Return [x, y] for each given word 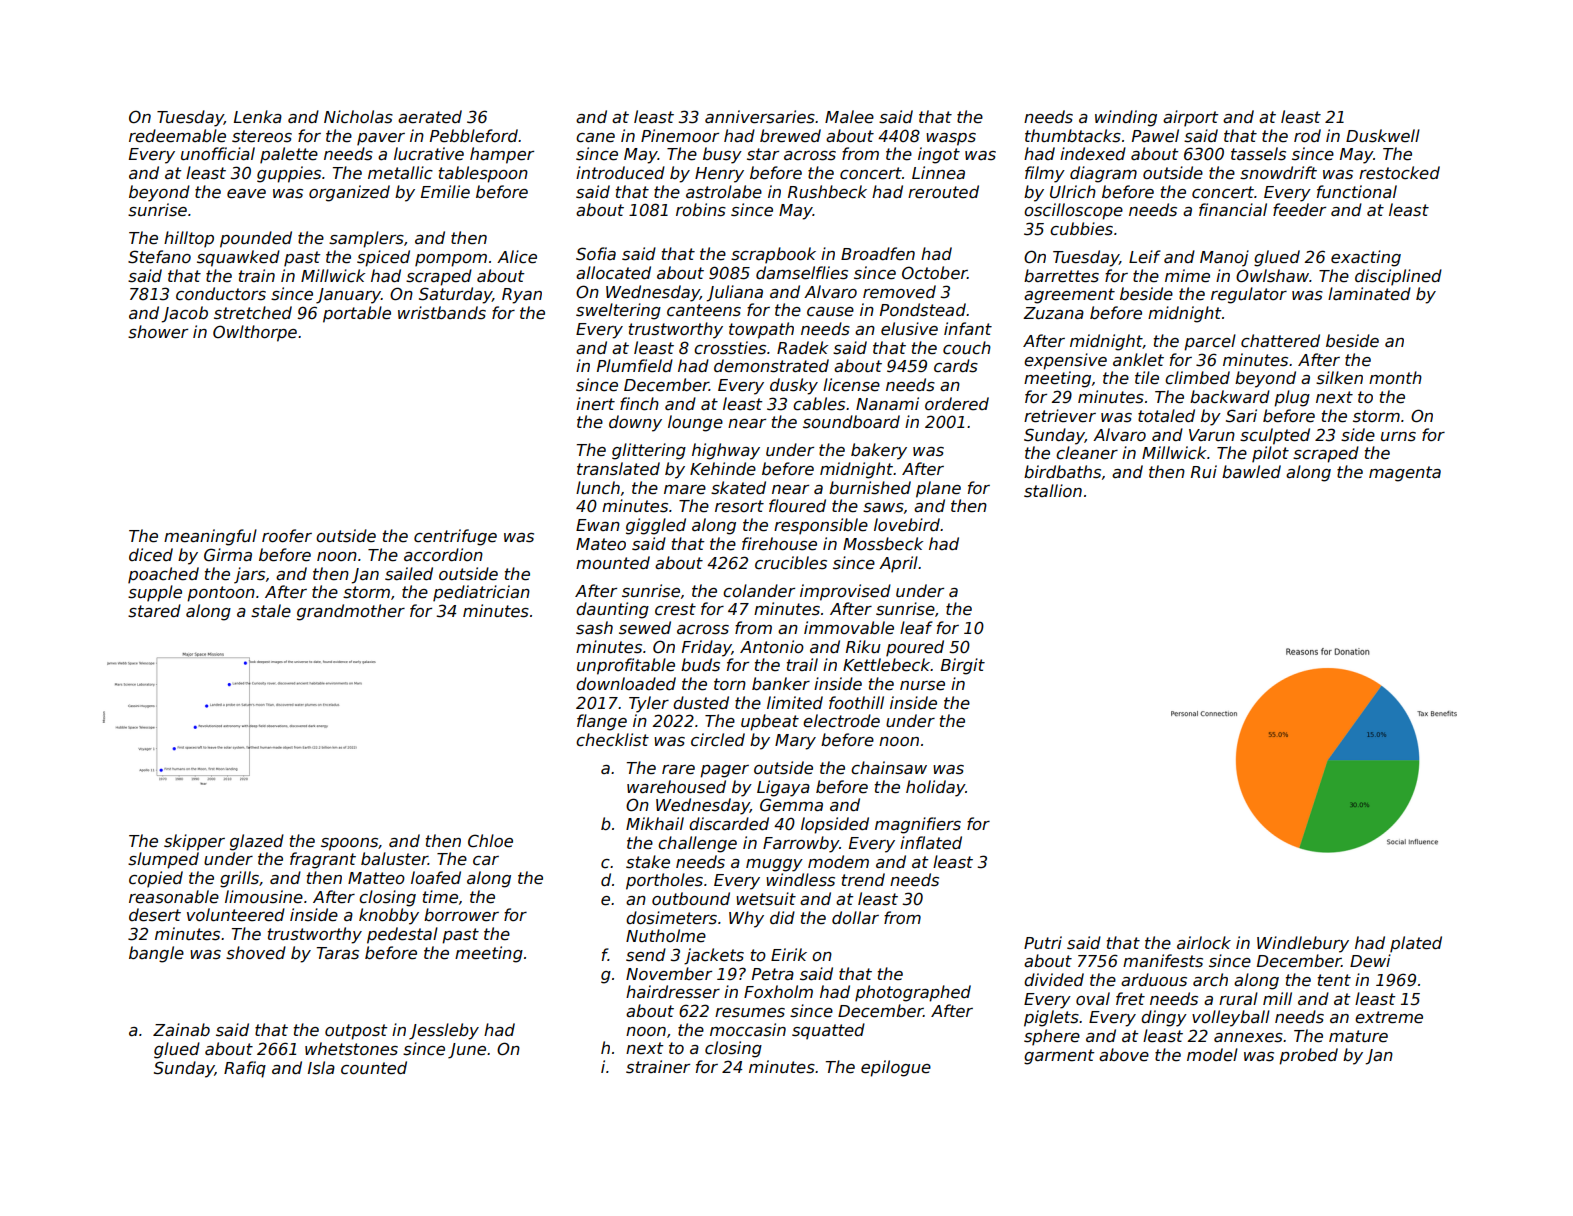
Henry [719, 175]
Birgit [963, 666]
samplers [366, 239]
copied [156, 879]
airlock [1204, 943]
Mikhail [655, 823]
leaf [916, 628]
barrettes [1061, 276]
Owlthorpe [255, 333]
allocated [613, 273]
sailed [409, 574]
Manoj [1224, 258]
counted [374, 1068]
